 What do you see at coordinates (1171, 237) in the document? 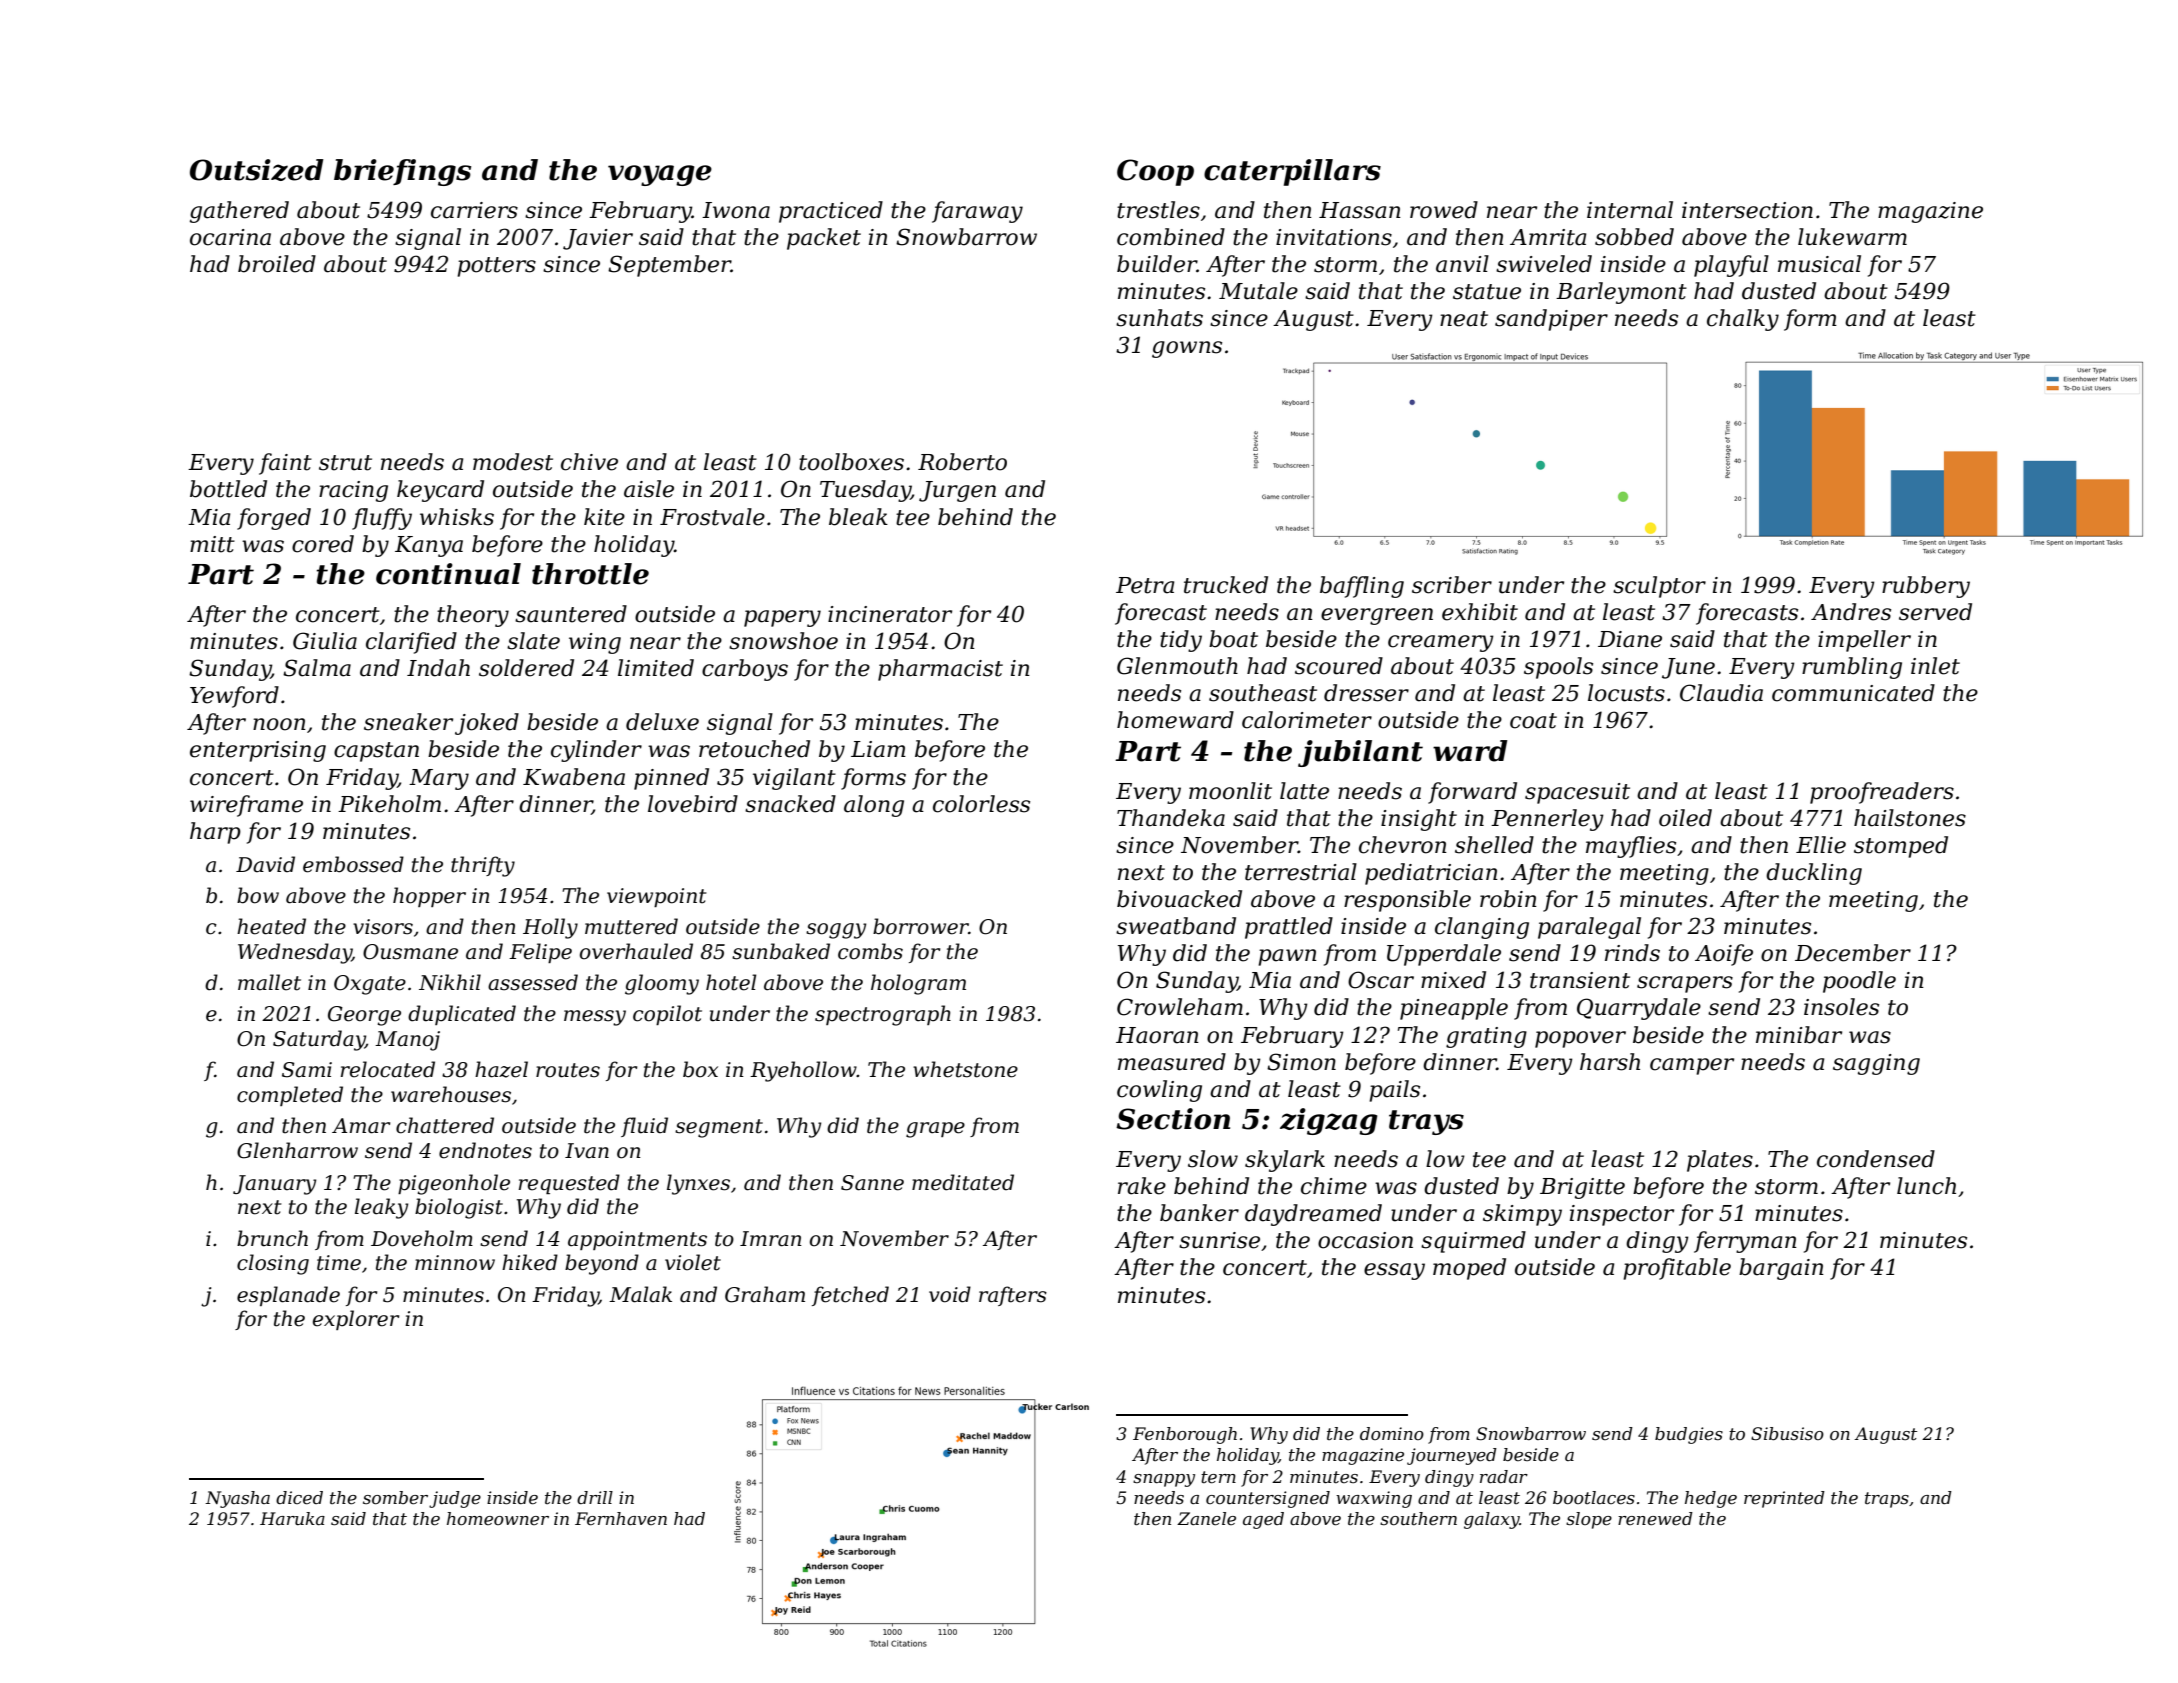
I see `combined` at bounding box center [1171, 237].
